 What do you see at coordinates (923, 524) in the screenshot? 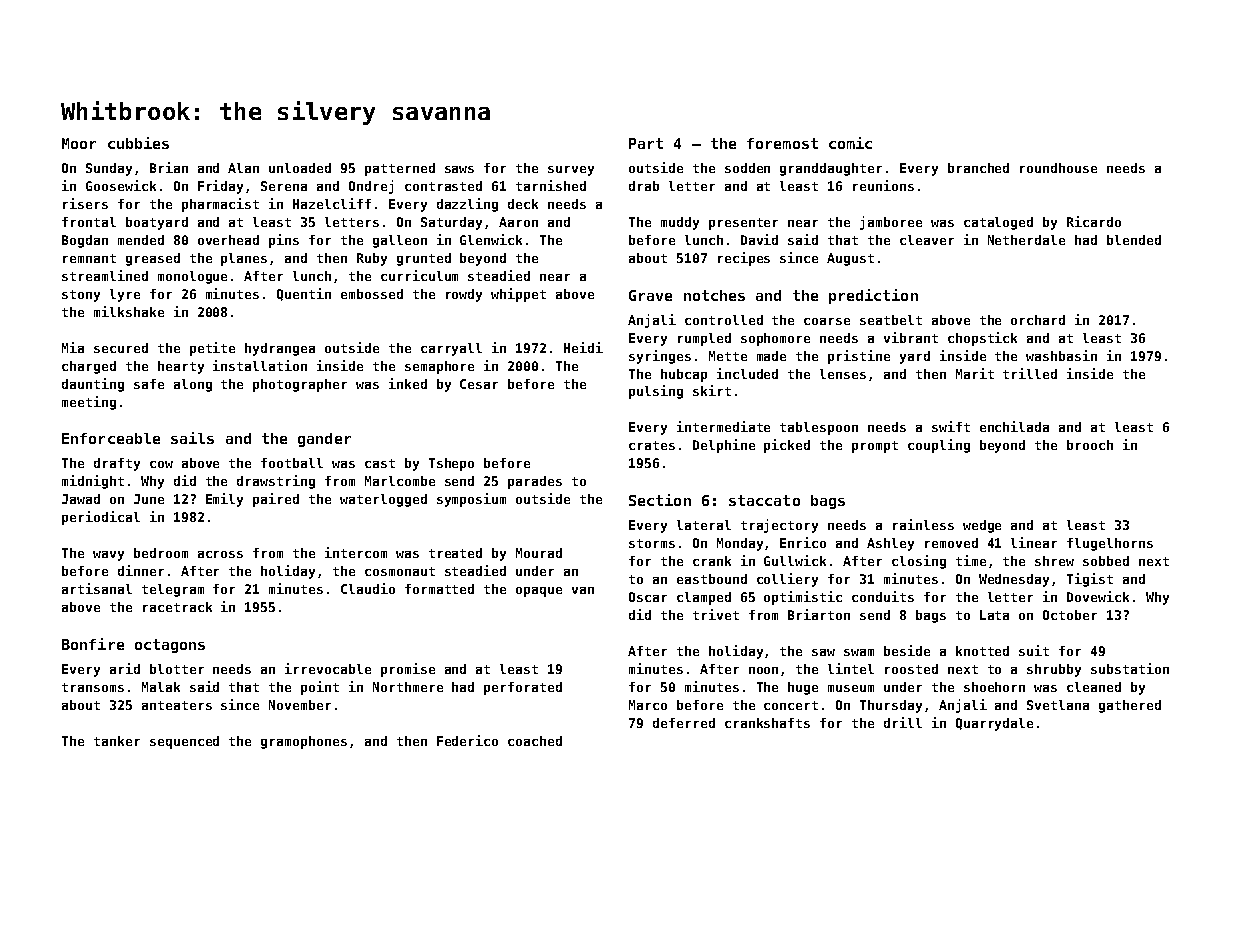
I see `rainless` at bounding box center [923, 524].
